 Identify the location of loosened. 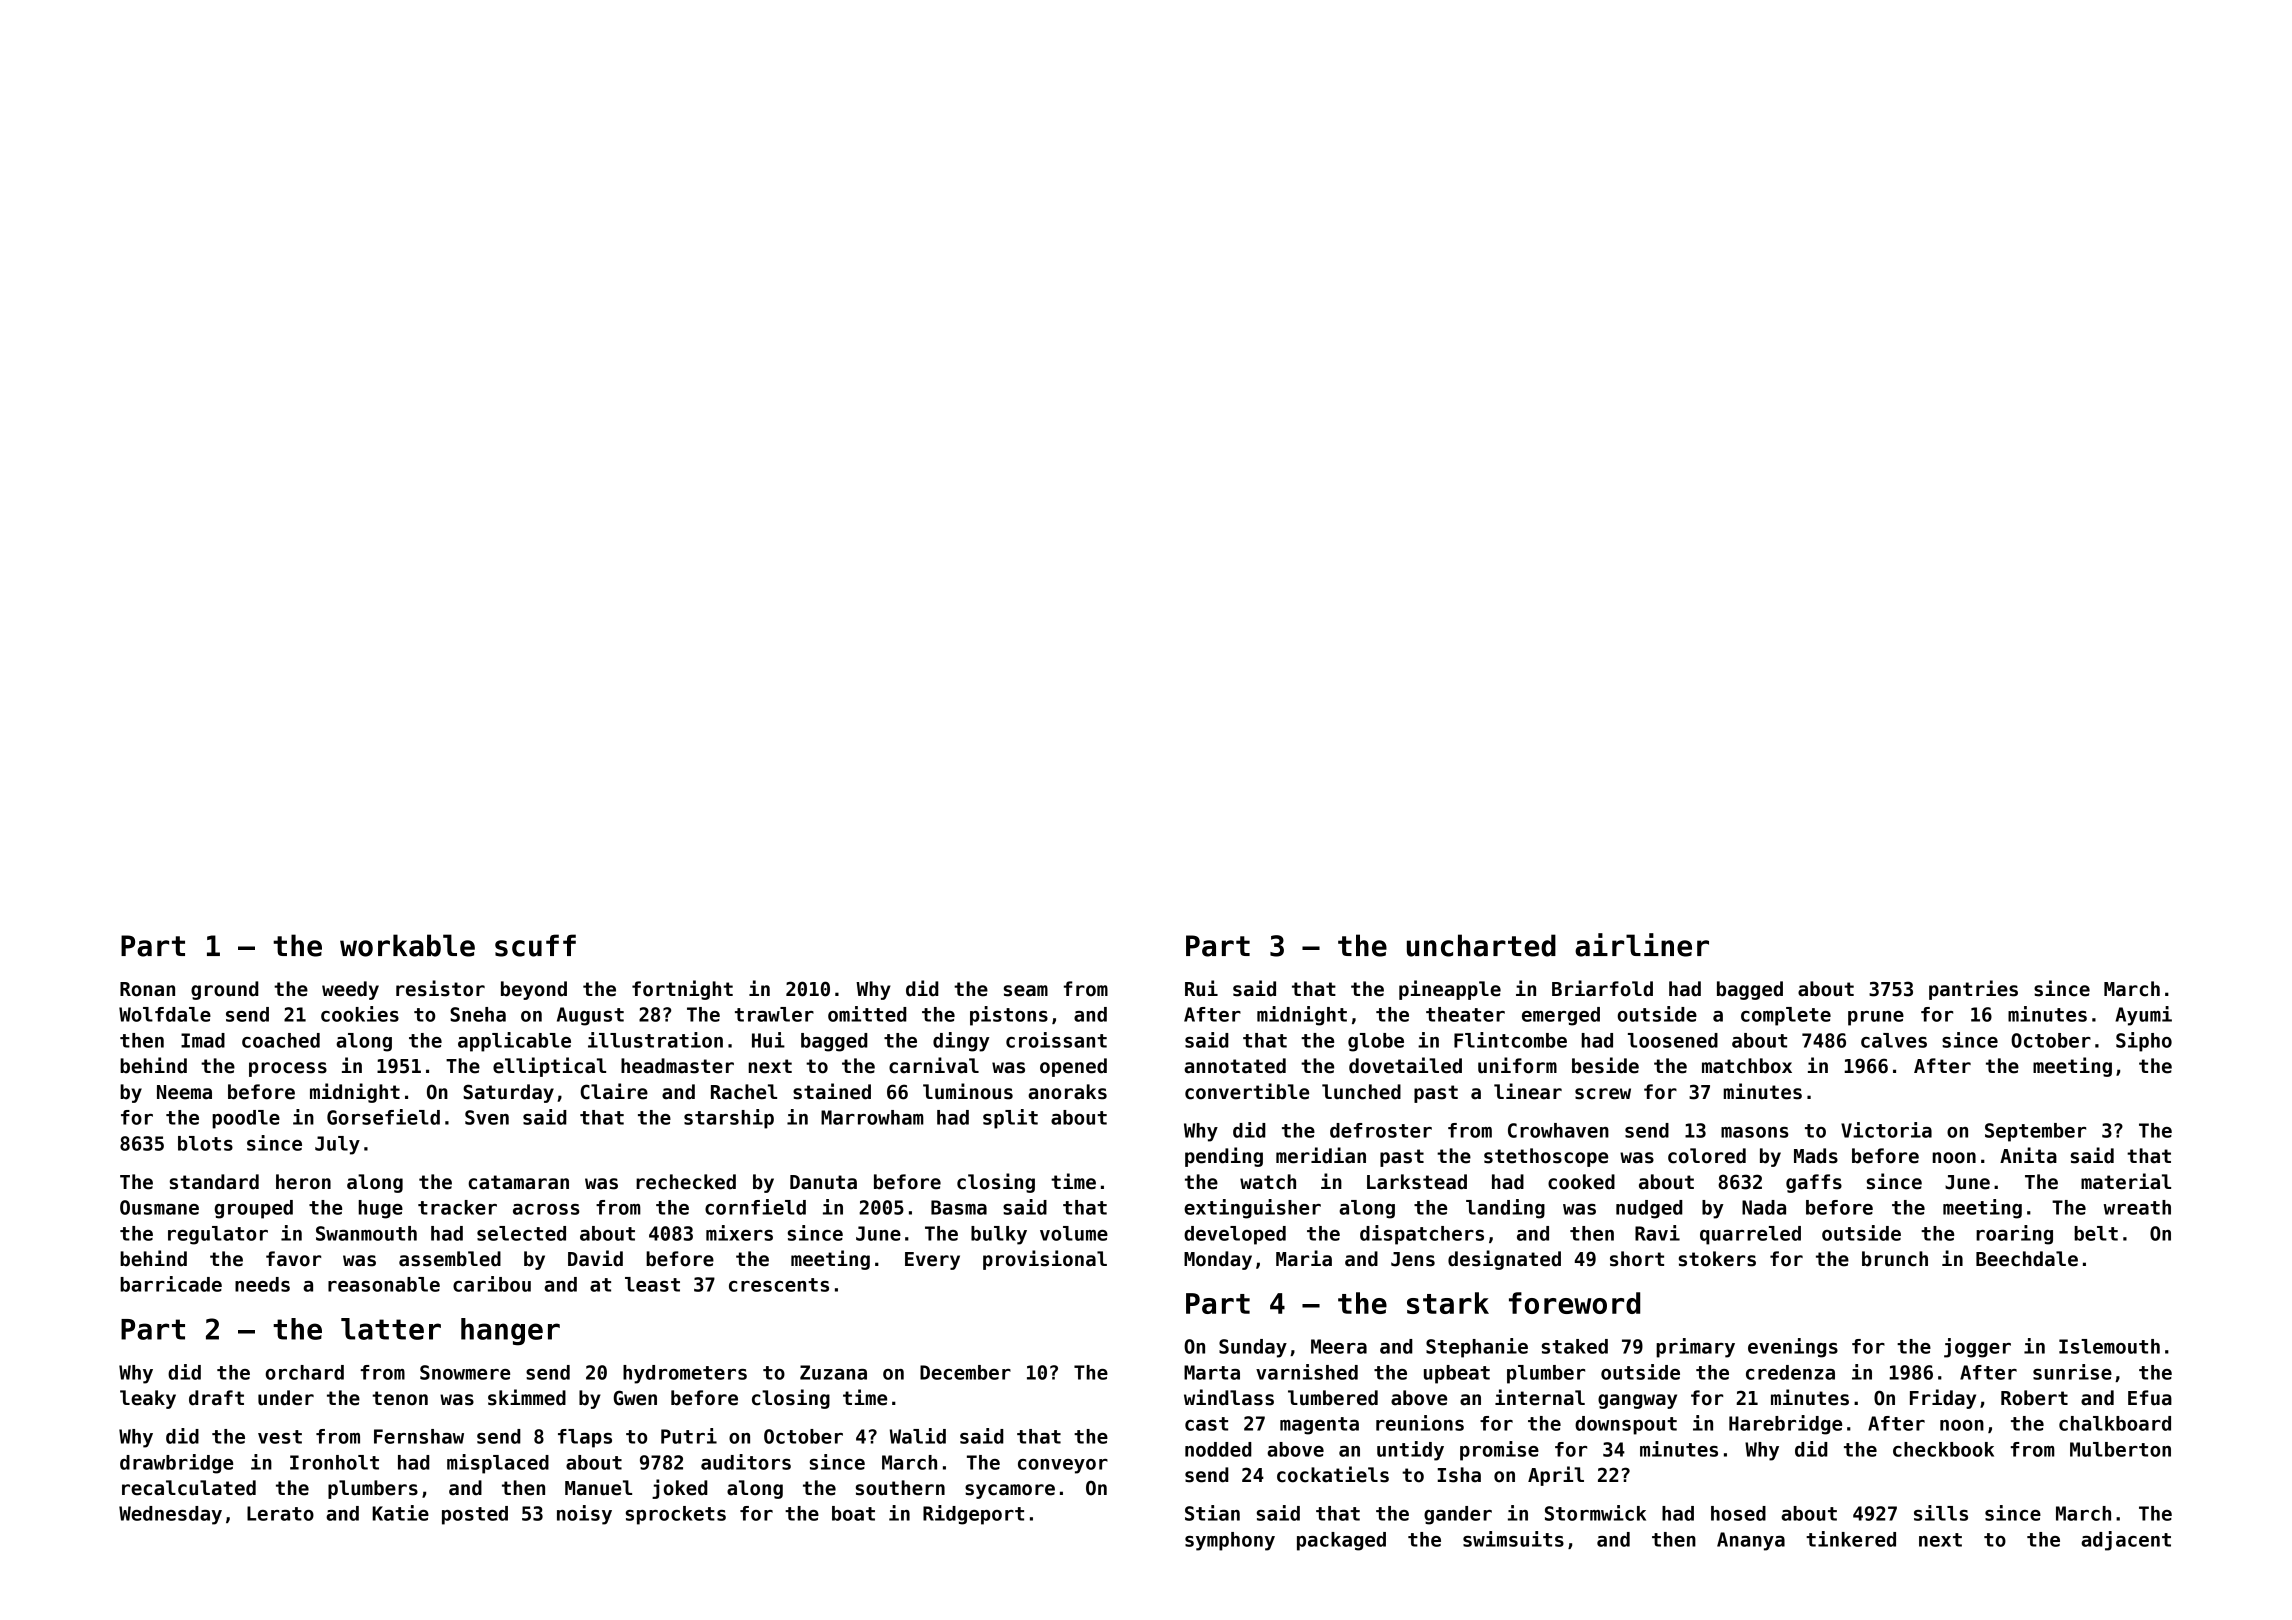
(1673, 1040).
